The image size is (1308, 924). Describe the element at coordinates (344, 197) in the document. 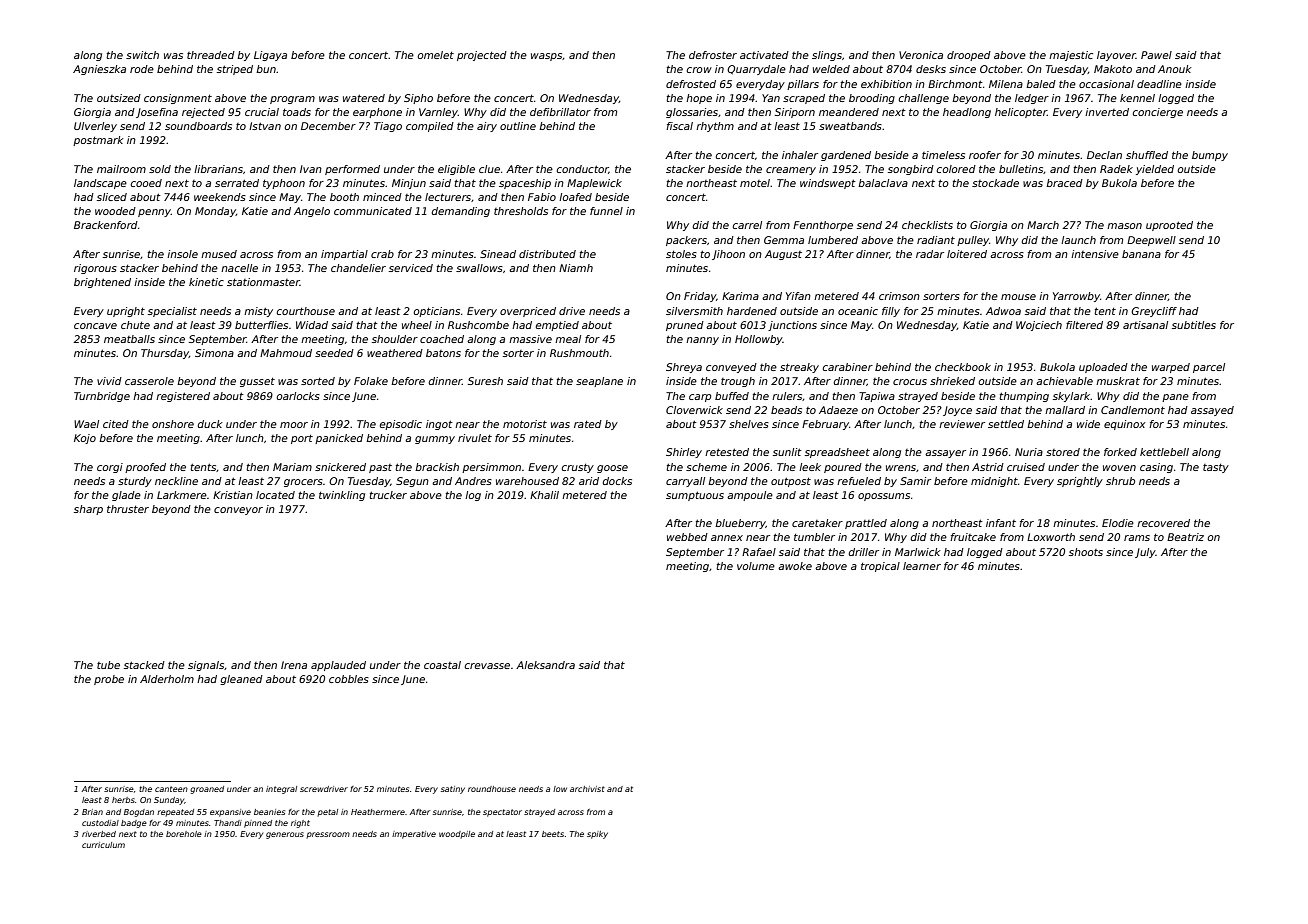

I see `booth` at that location.
